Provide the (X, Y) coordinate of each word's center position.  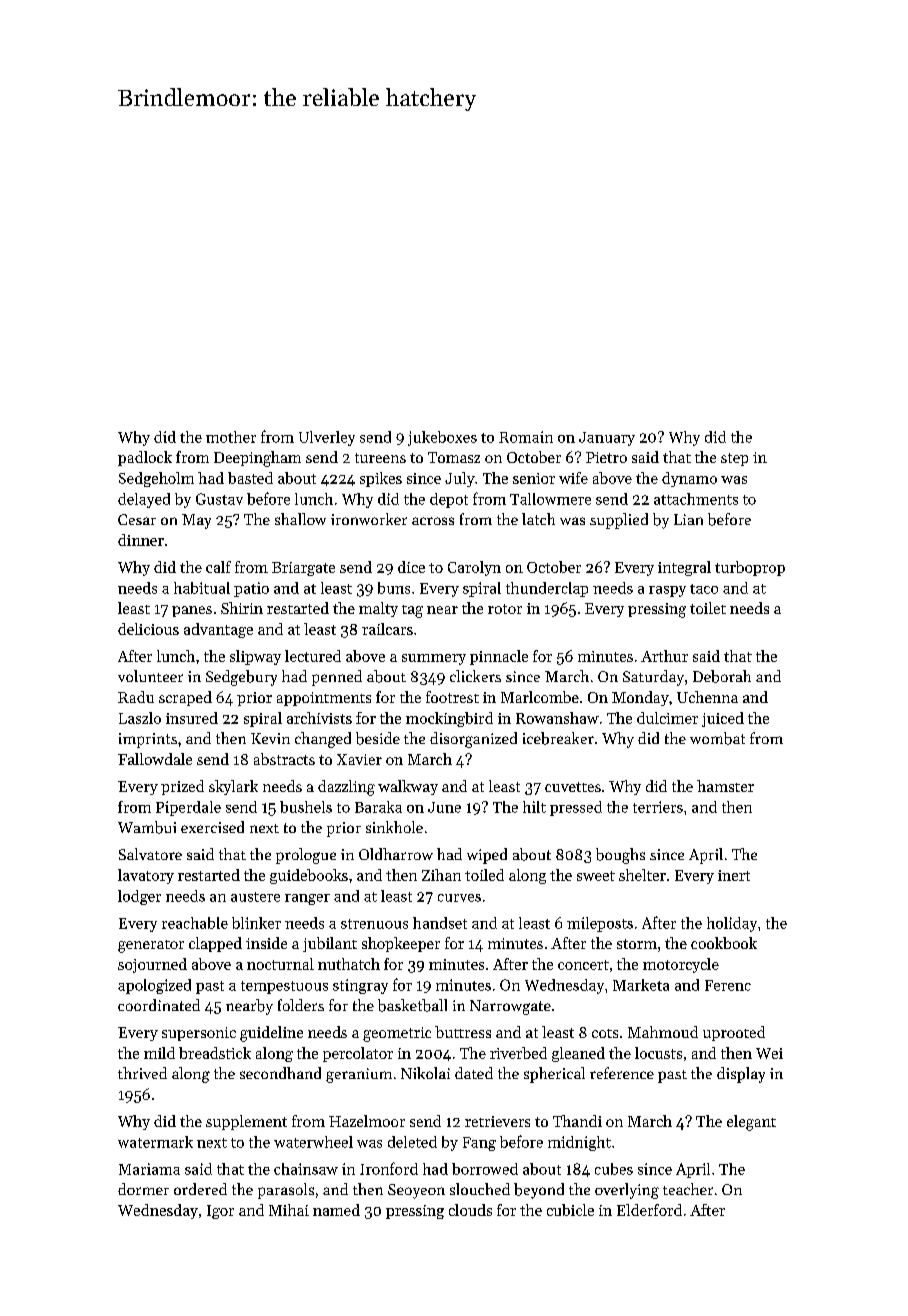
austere (255, 897)
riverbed (518, 1053)
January (607, 439)
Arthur (664, 656)
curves (459, 898)
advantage (218, 630)
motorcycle (681, 965)
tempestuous (284, 987)
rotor (505, 609)
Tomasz (454, 457)
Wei (769, 1053)
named (336, 1210)
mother (231, 437)
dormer (143, 1189)
